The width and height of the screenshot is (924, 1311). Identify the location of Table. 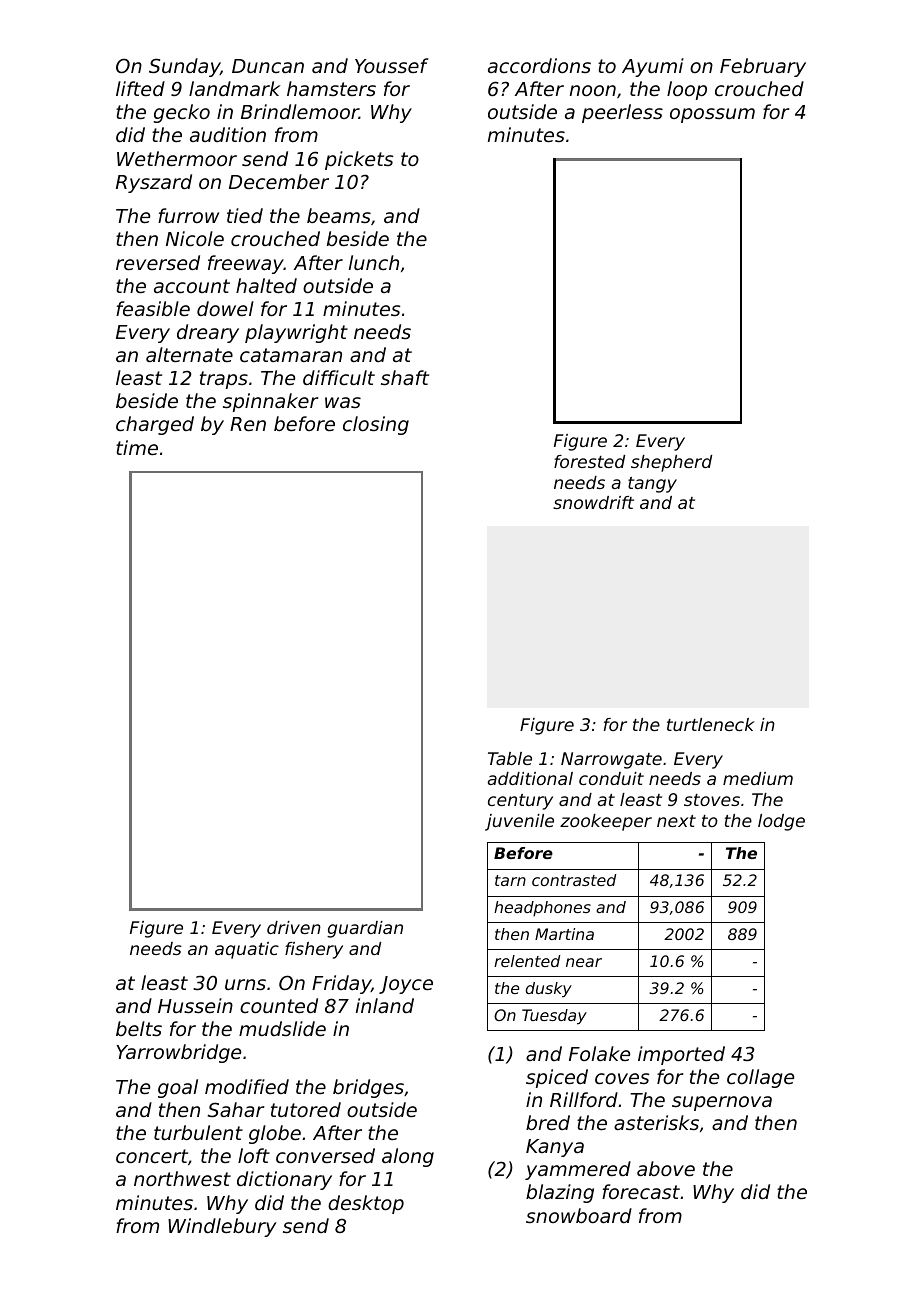
(510, 758).
